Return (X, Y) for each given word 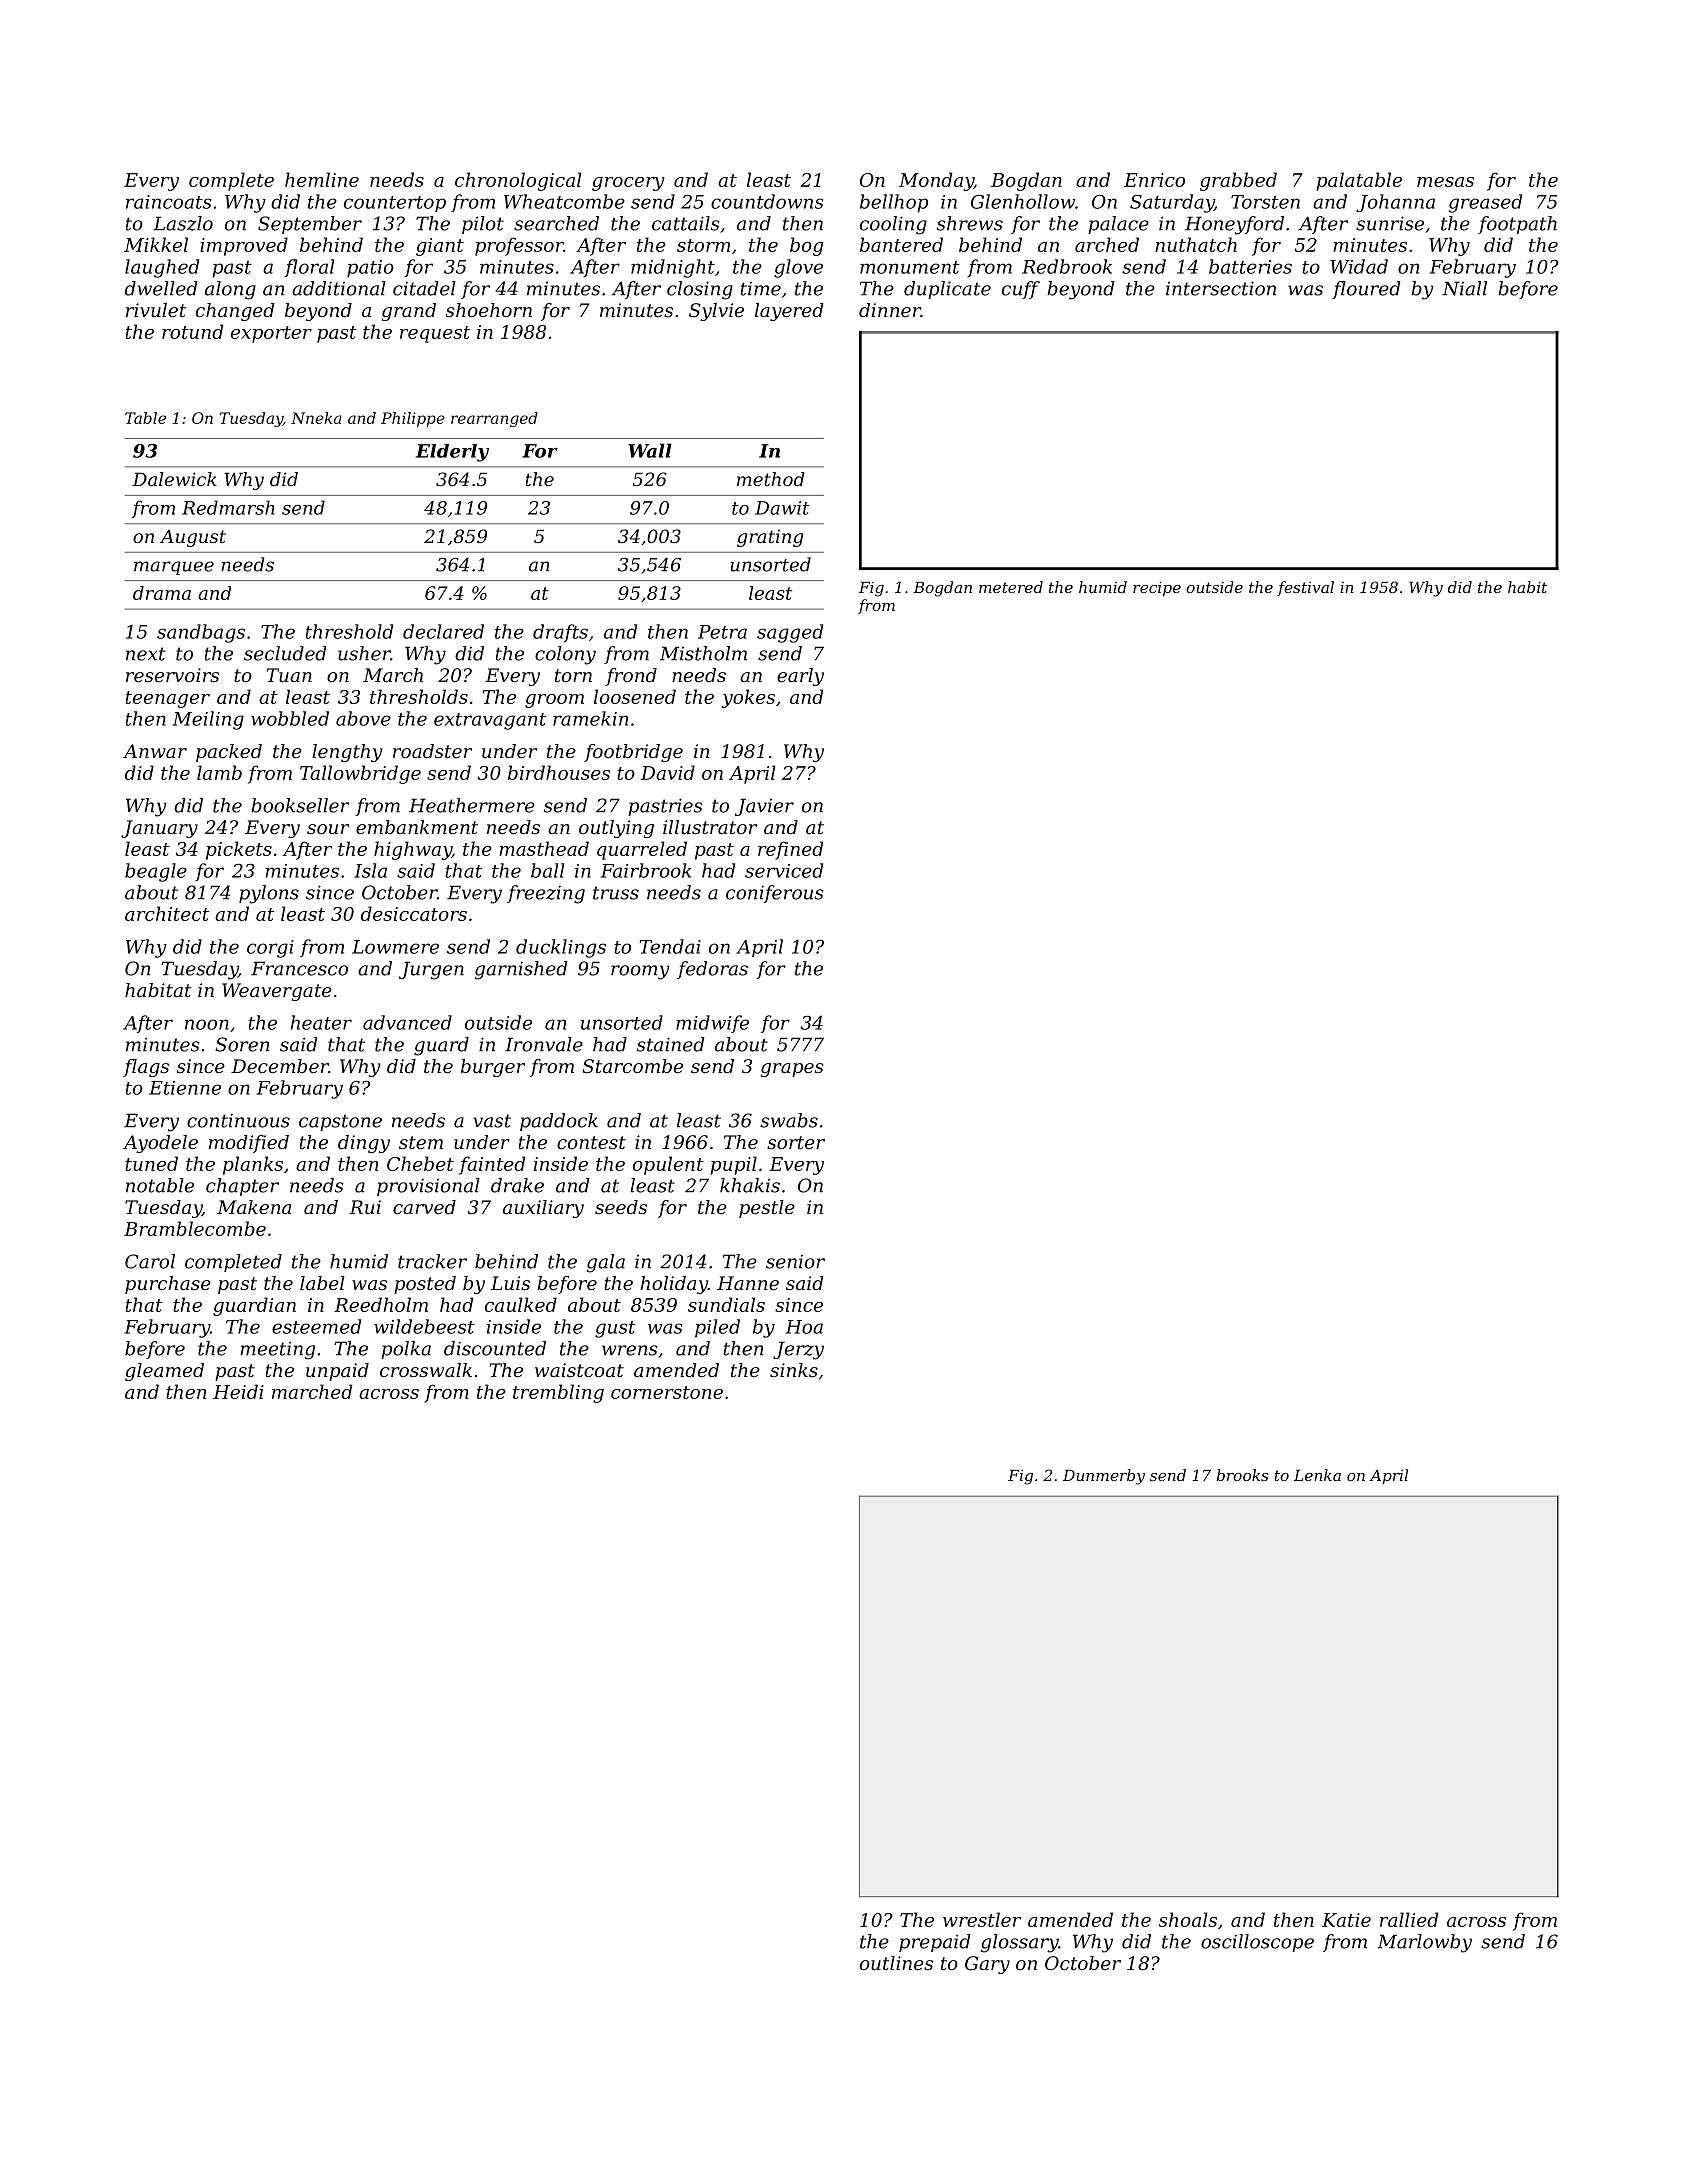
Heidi (238, 1391)
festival (1305, 588)
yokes (748, 698)
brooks (1242, 1475)
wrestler (982, 1919)
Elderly (452, 453)
